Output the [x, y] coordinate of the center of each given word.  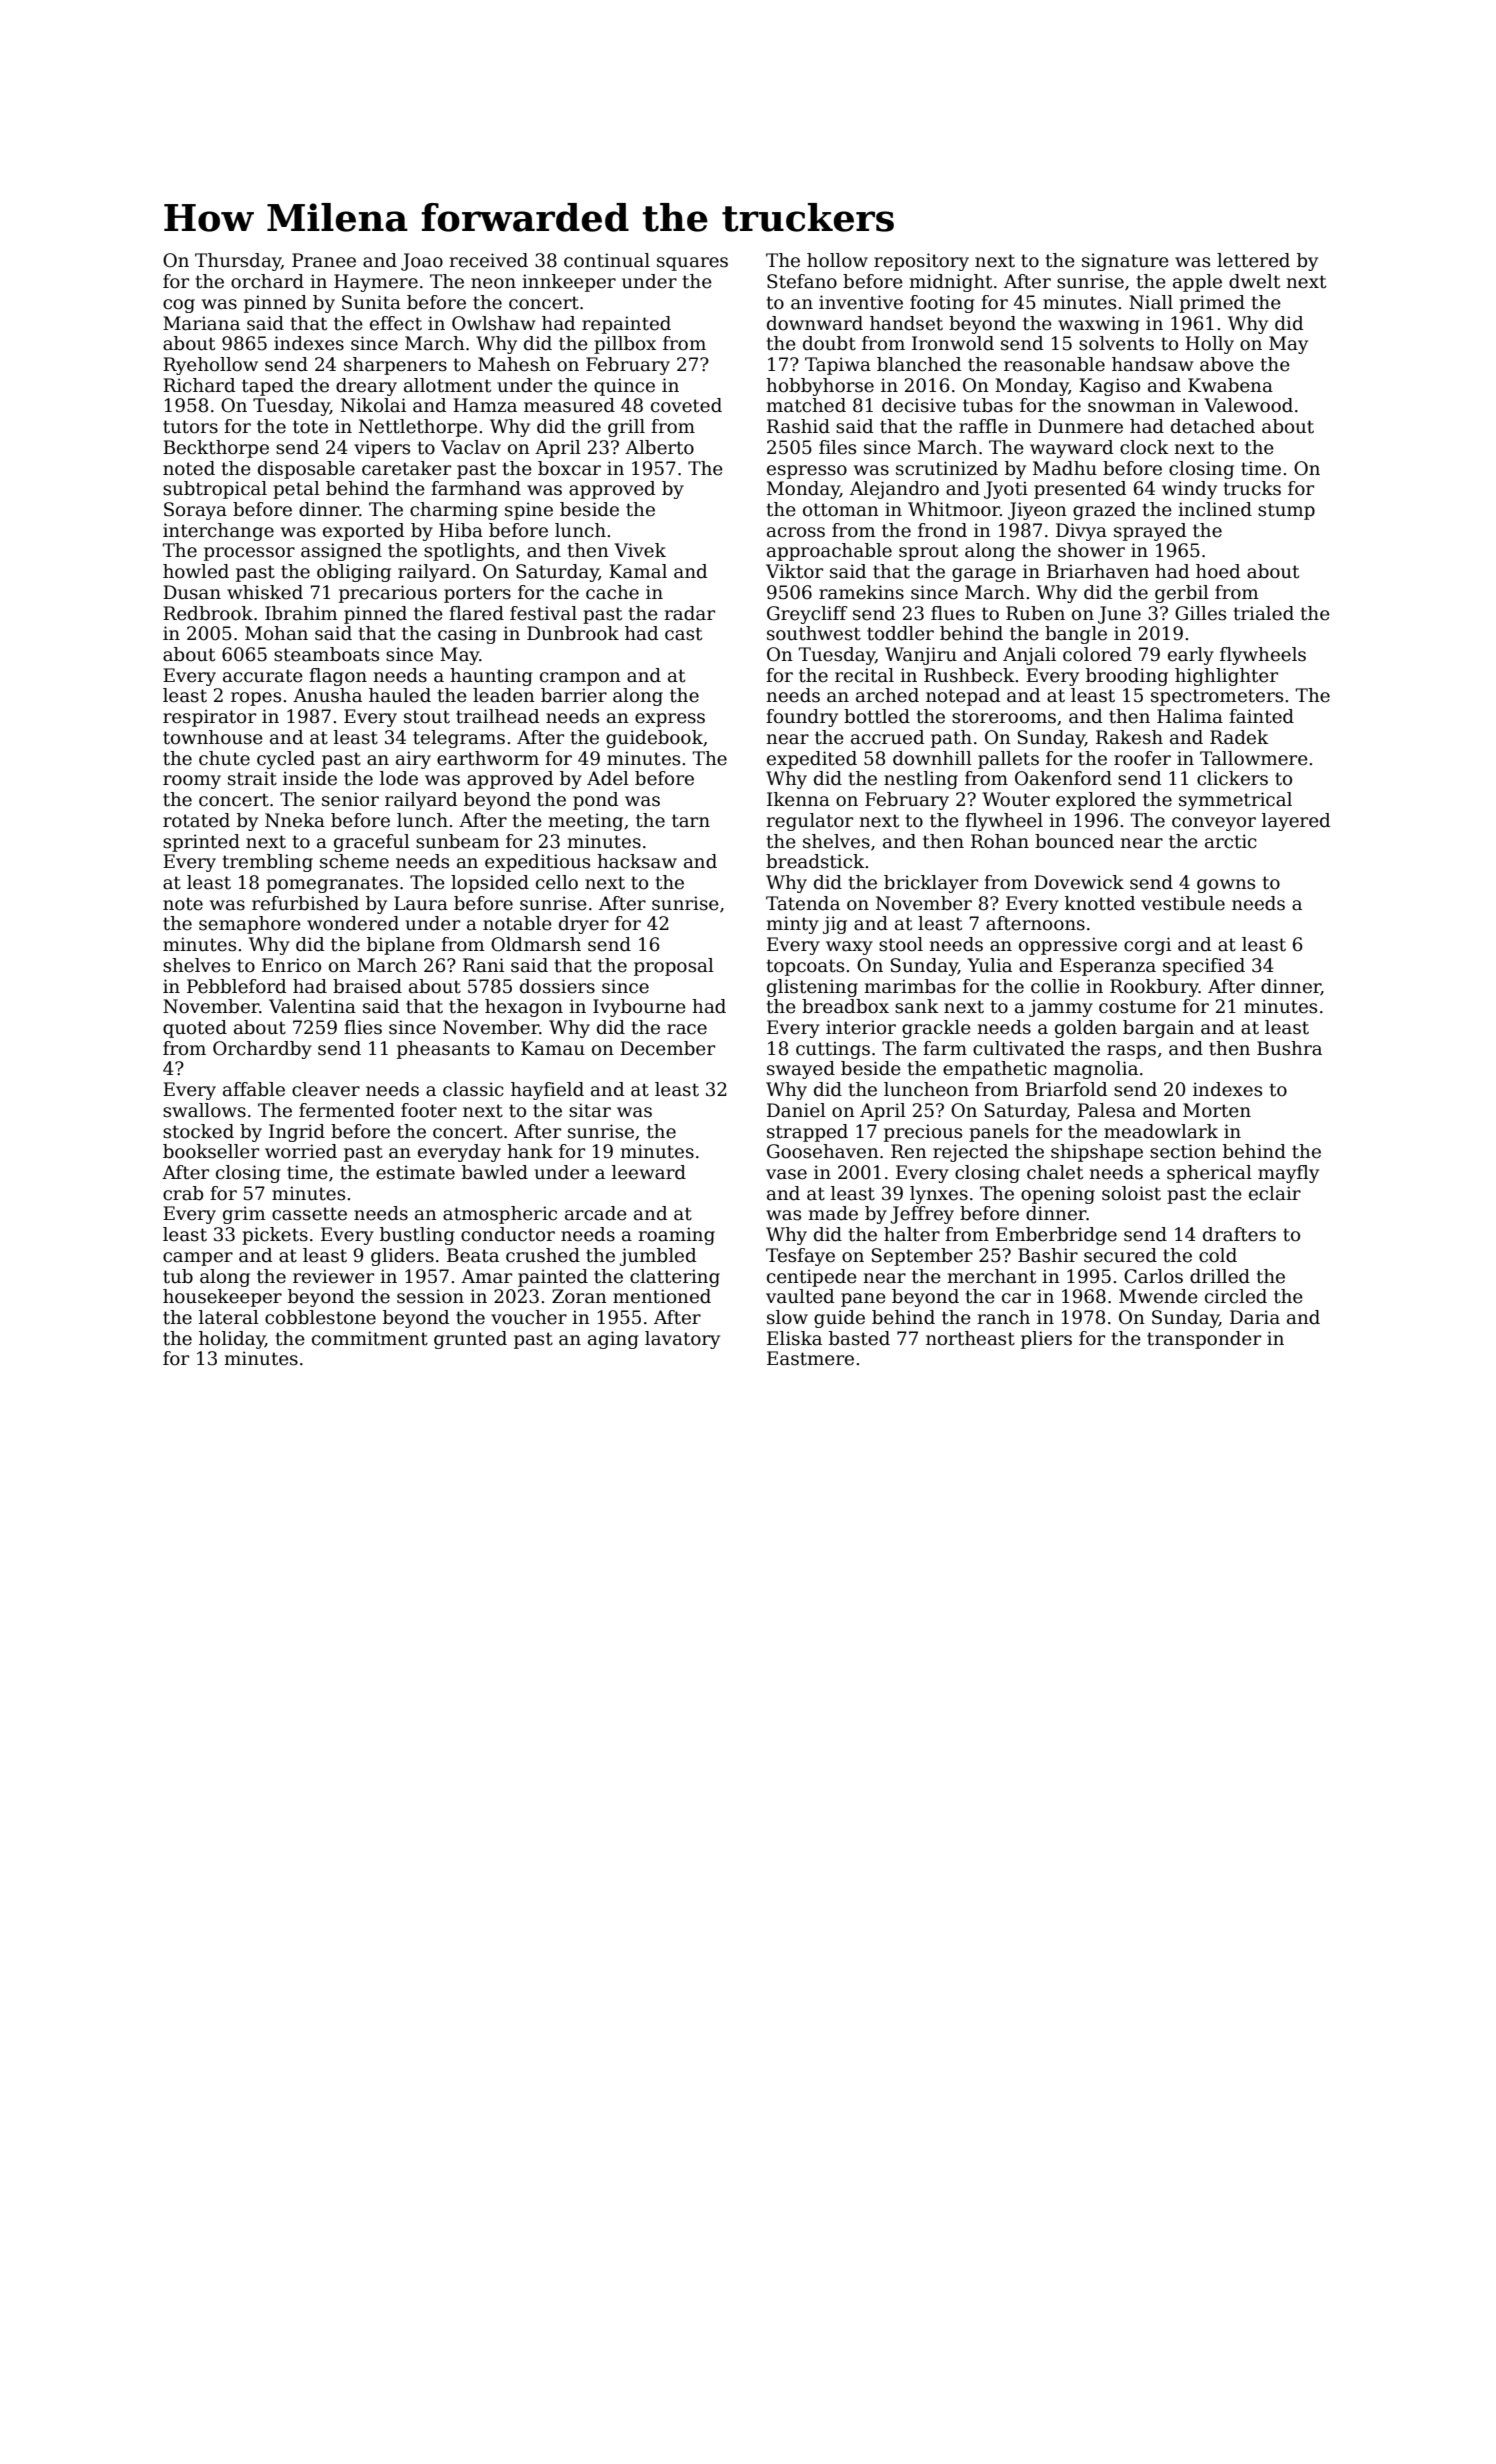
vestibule [1183, 903]
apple [1197, 283]
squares [692, 264]
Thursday [238, 262]
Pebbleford [237, 986]
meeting [585, 822]
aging [613, 1340]
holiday [232, 1340]
